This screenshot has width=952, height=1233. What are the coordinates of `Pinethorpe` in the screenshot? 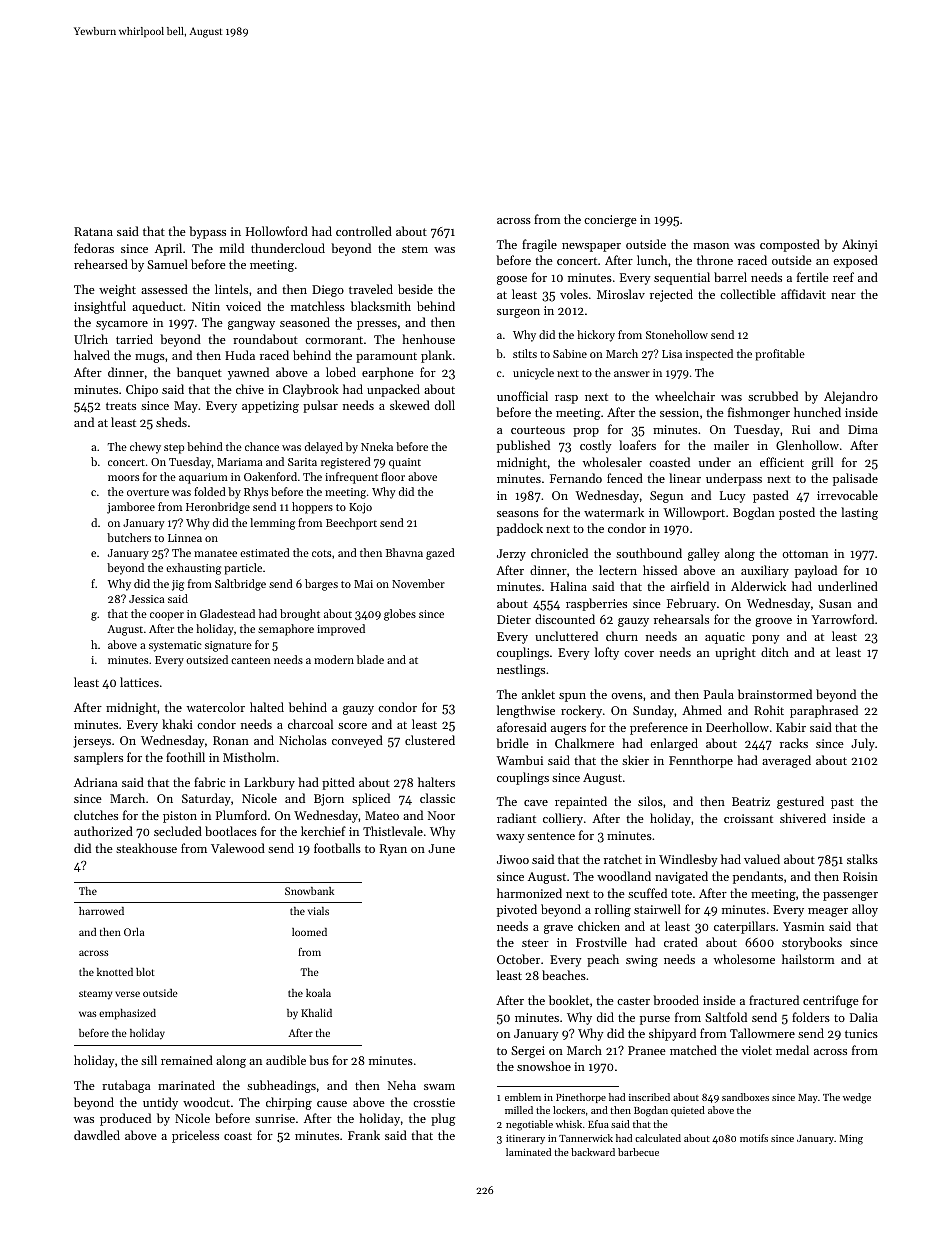 It's located at (581, 1098).
